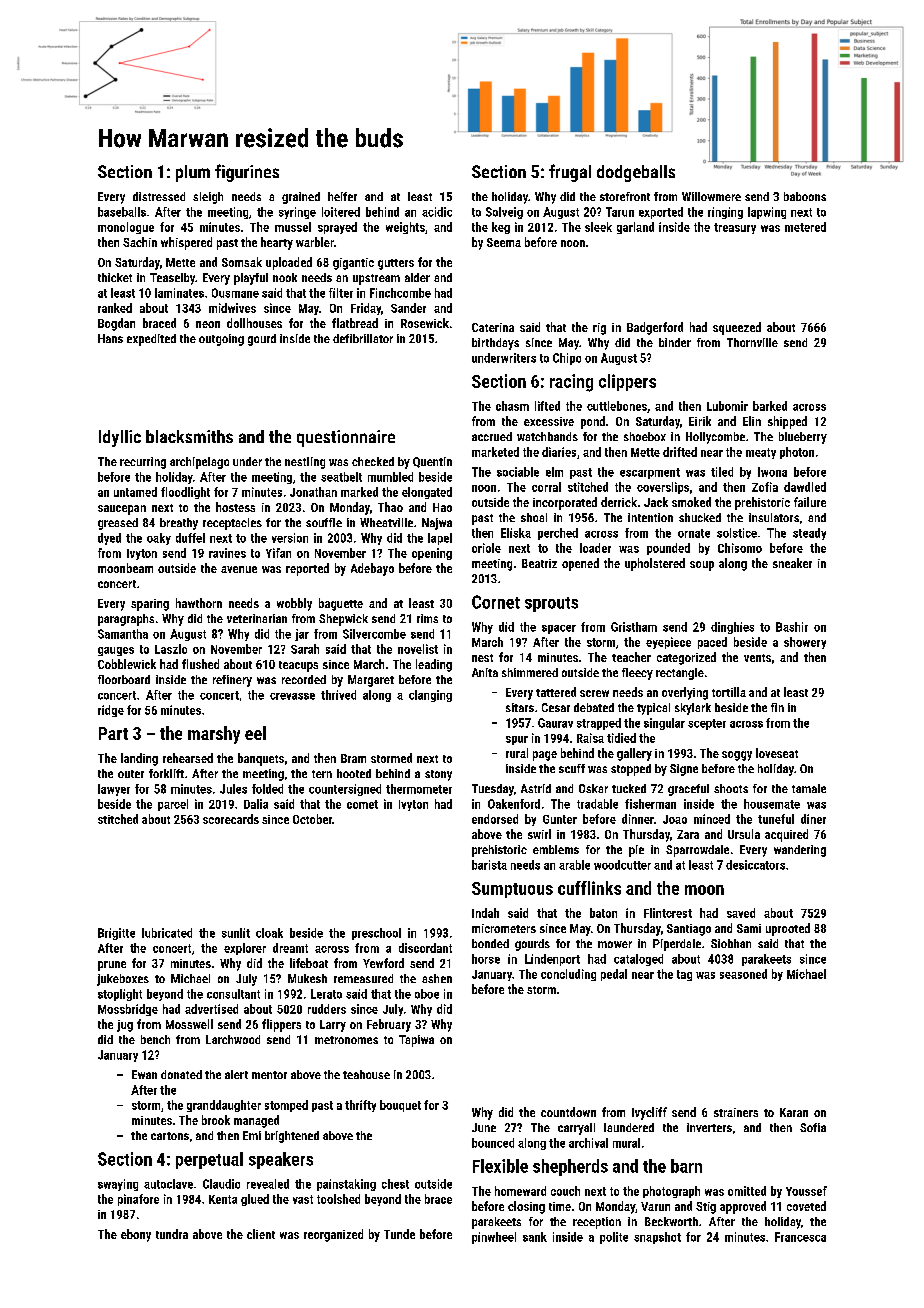 The height and width of the image is (1308, 924). I want to click on outer, so click(131, 774).
